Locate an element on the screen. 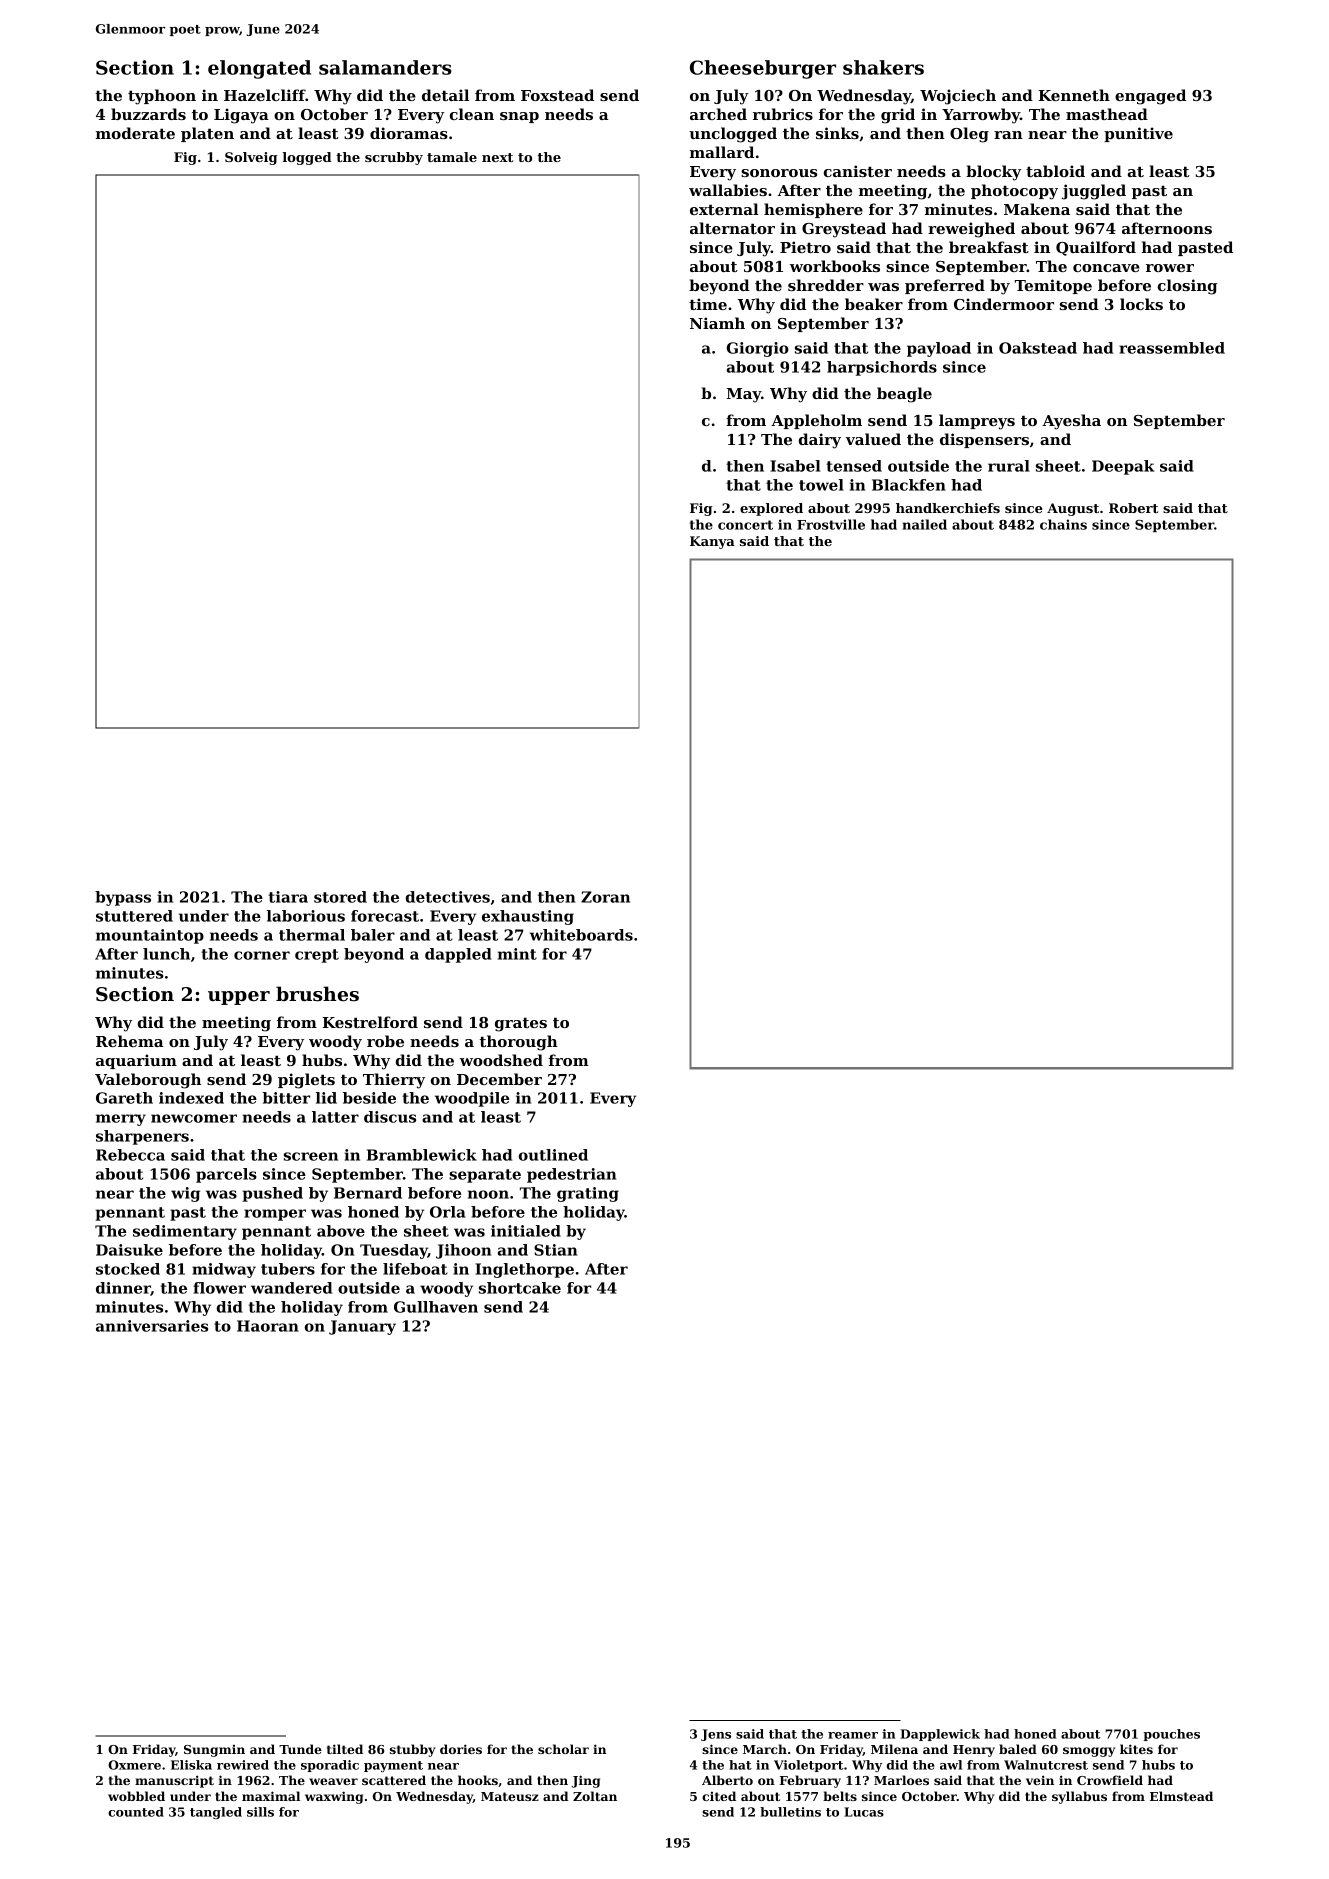  shakers is located at coordinates (883, 67).
